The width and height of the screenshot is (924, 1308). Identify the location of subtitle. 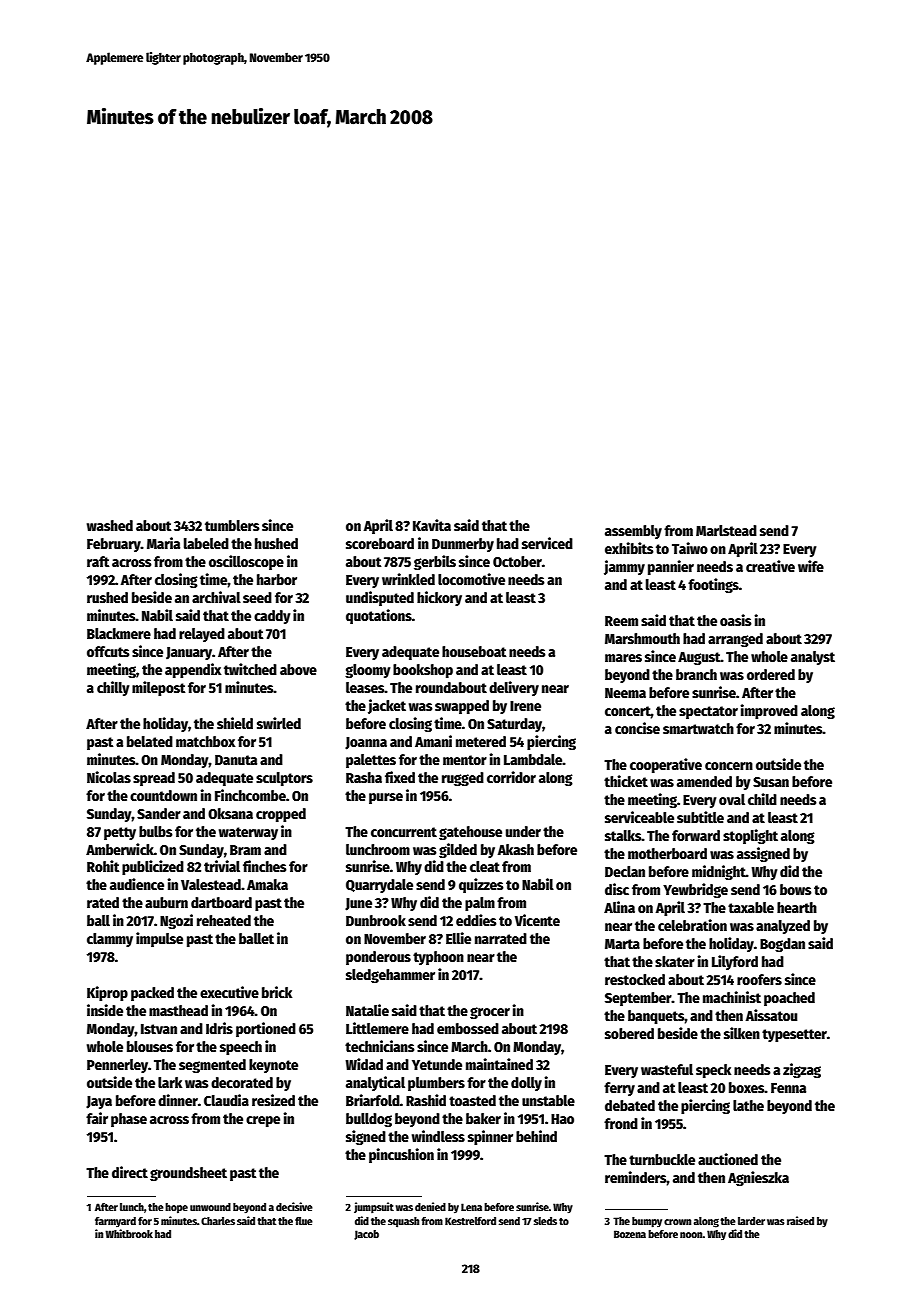
(700, 817).
